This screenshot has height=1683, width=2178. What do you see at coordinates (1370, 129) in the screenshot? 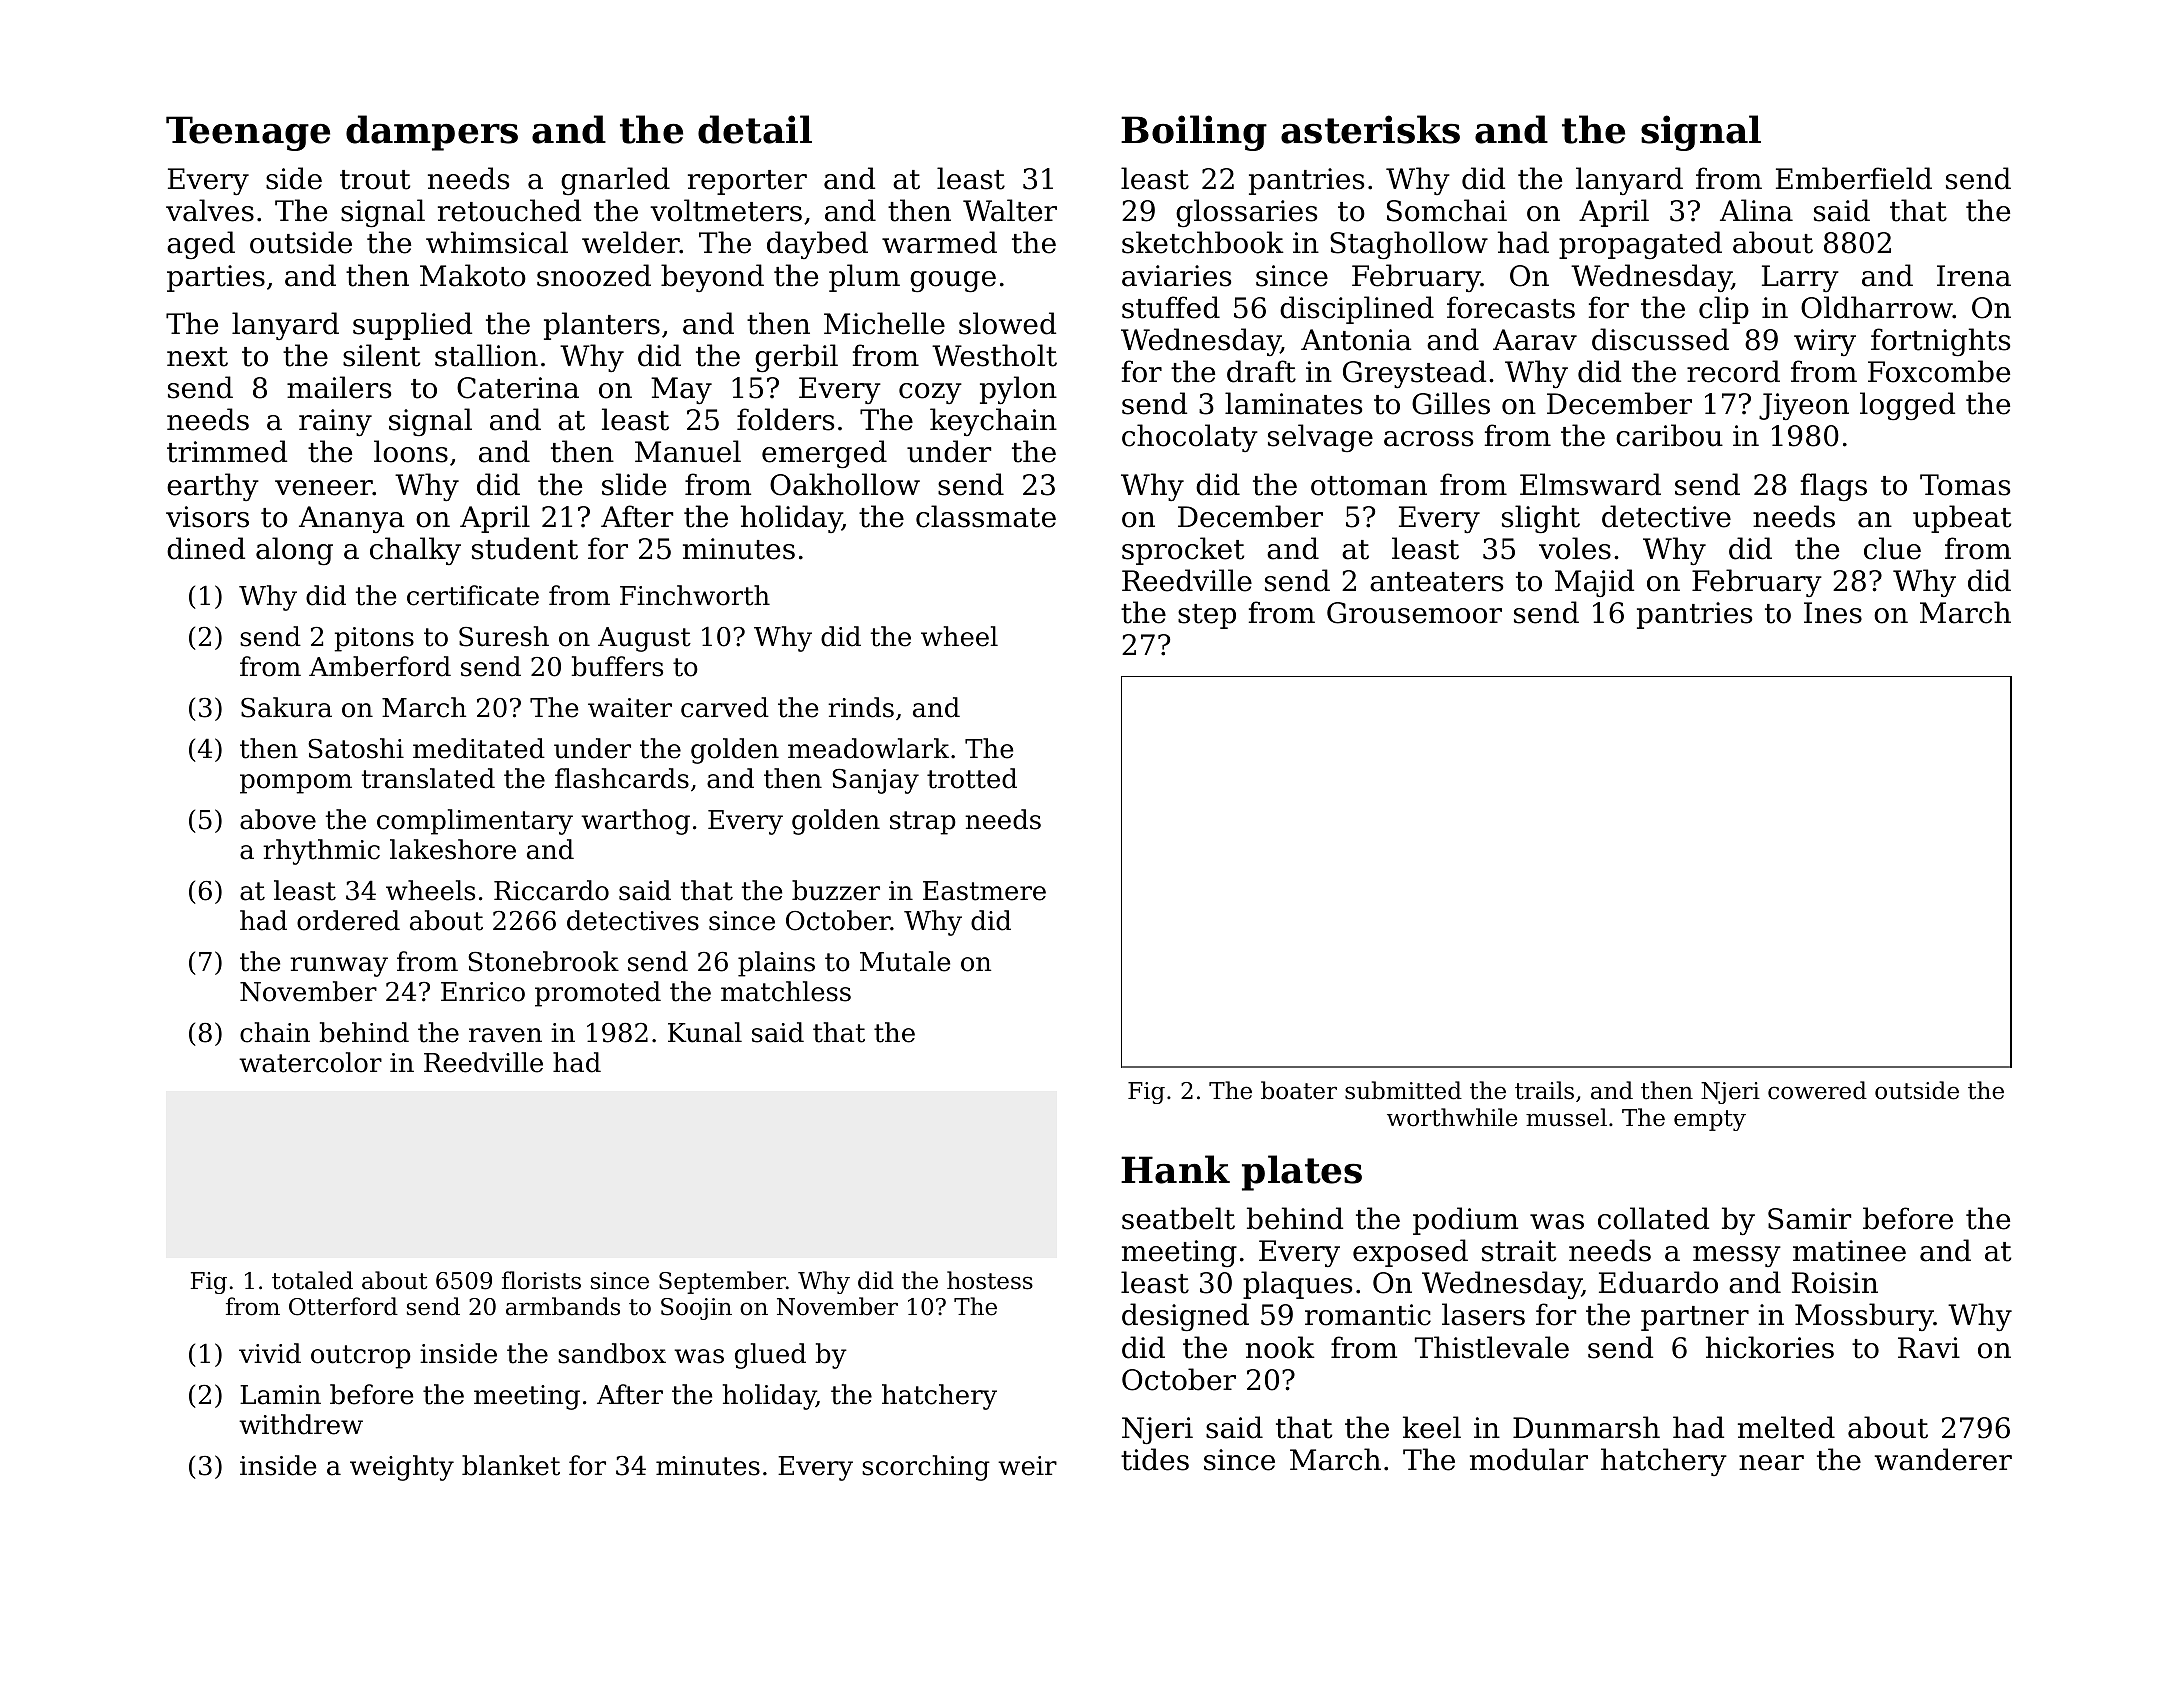
I see `asterisks` at bounding box center [1370, 129].
